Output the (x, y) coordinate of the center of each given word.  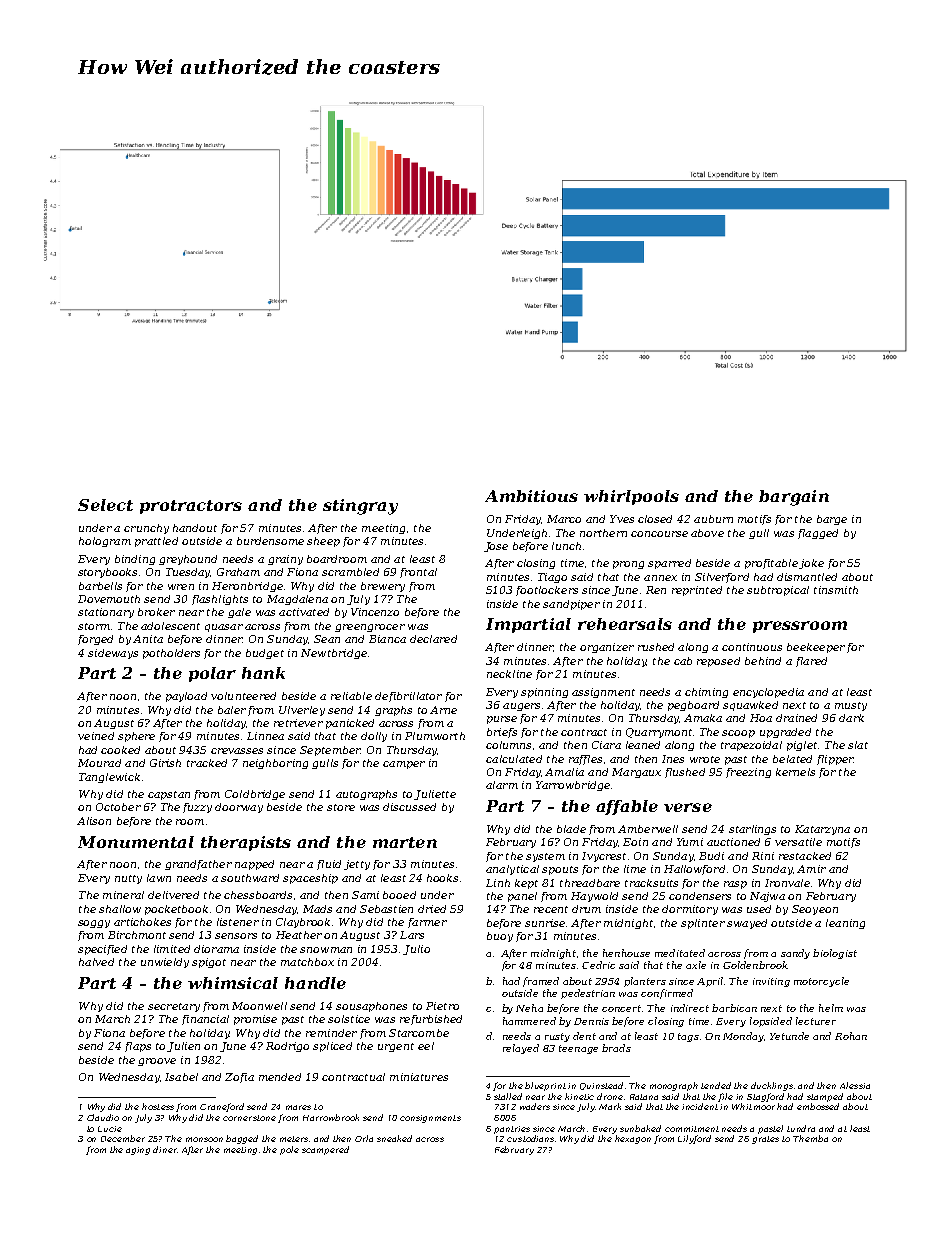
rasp (735, 885)
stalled (508, 1096)
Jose (496, 547)
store (341, 807)
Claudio (103, 1117)
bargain (794, 498)
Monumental (136, 842)
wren (181, 587)
